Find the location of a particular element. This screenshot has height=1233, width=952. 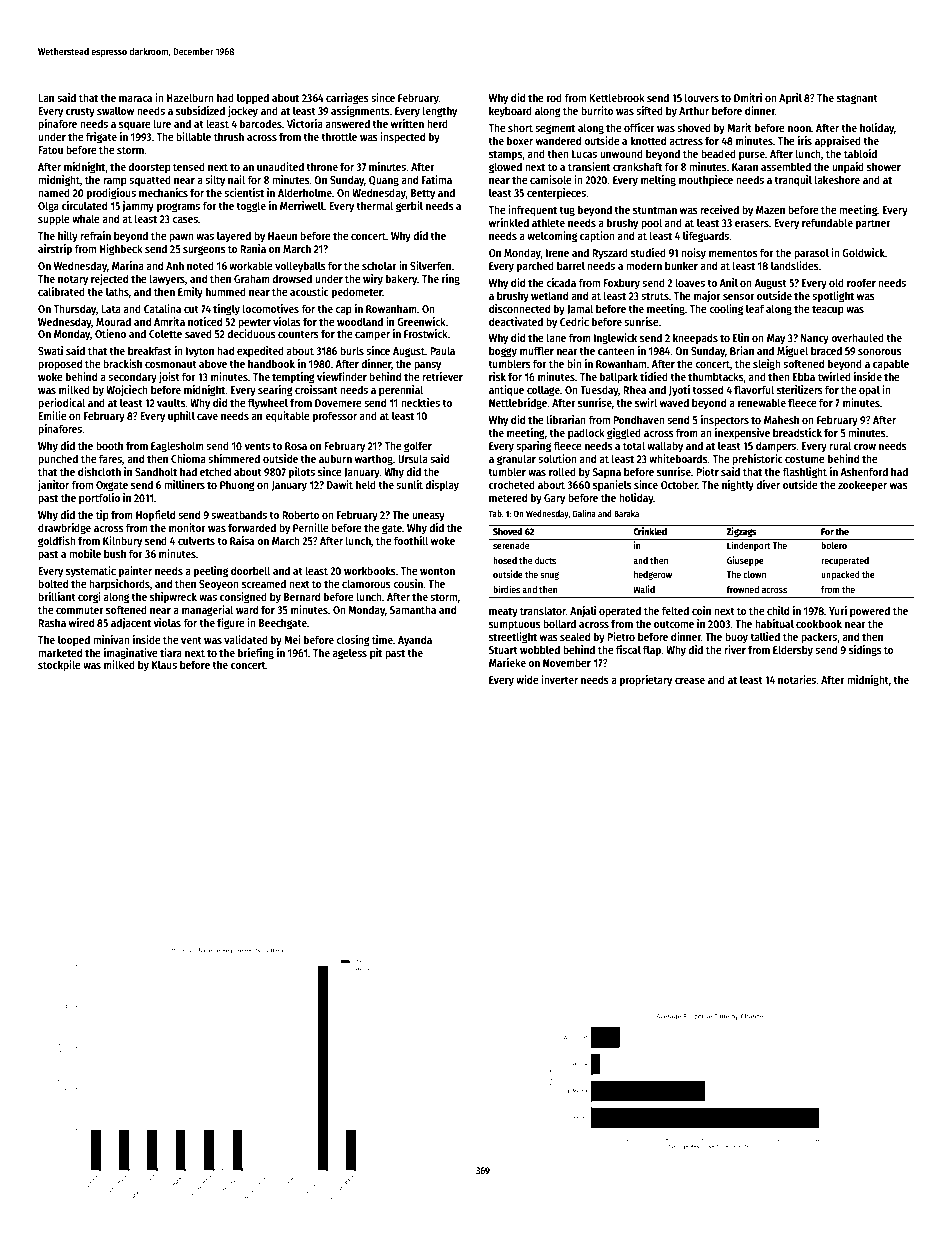

surgeons is located at coordinates (204, 251).
